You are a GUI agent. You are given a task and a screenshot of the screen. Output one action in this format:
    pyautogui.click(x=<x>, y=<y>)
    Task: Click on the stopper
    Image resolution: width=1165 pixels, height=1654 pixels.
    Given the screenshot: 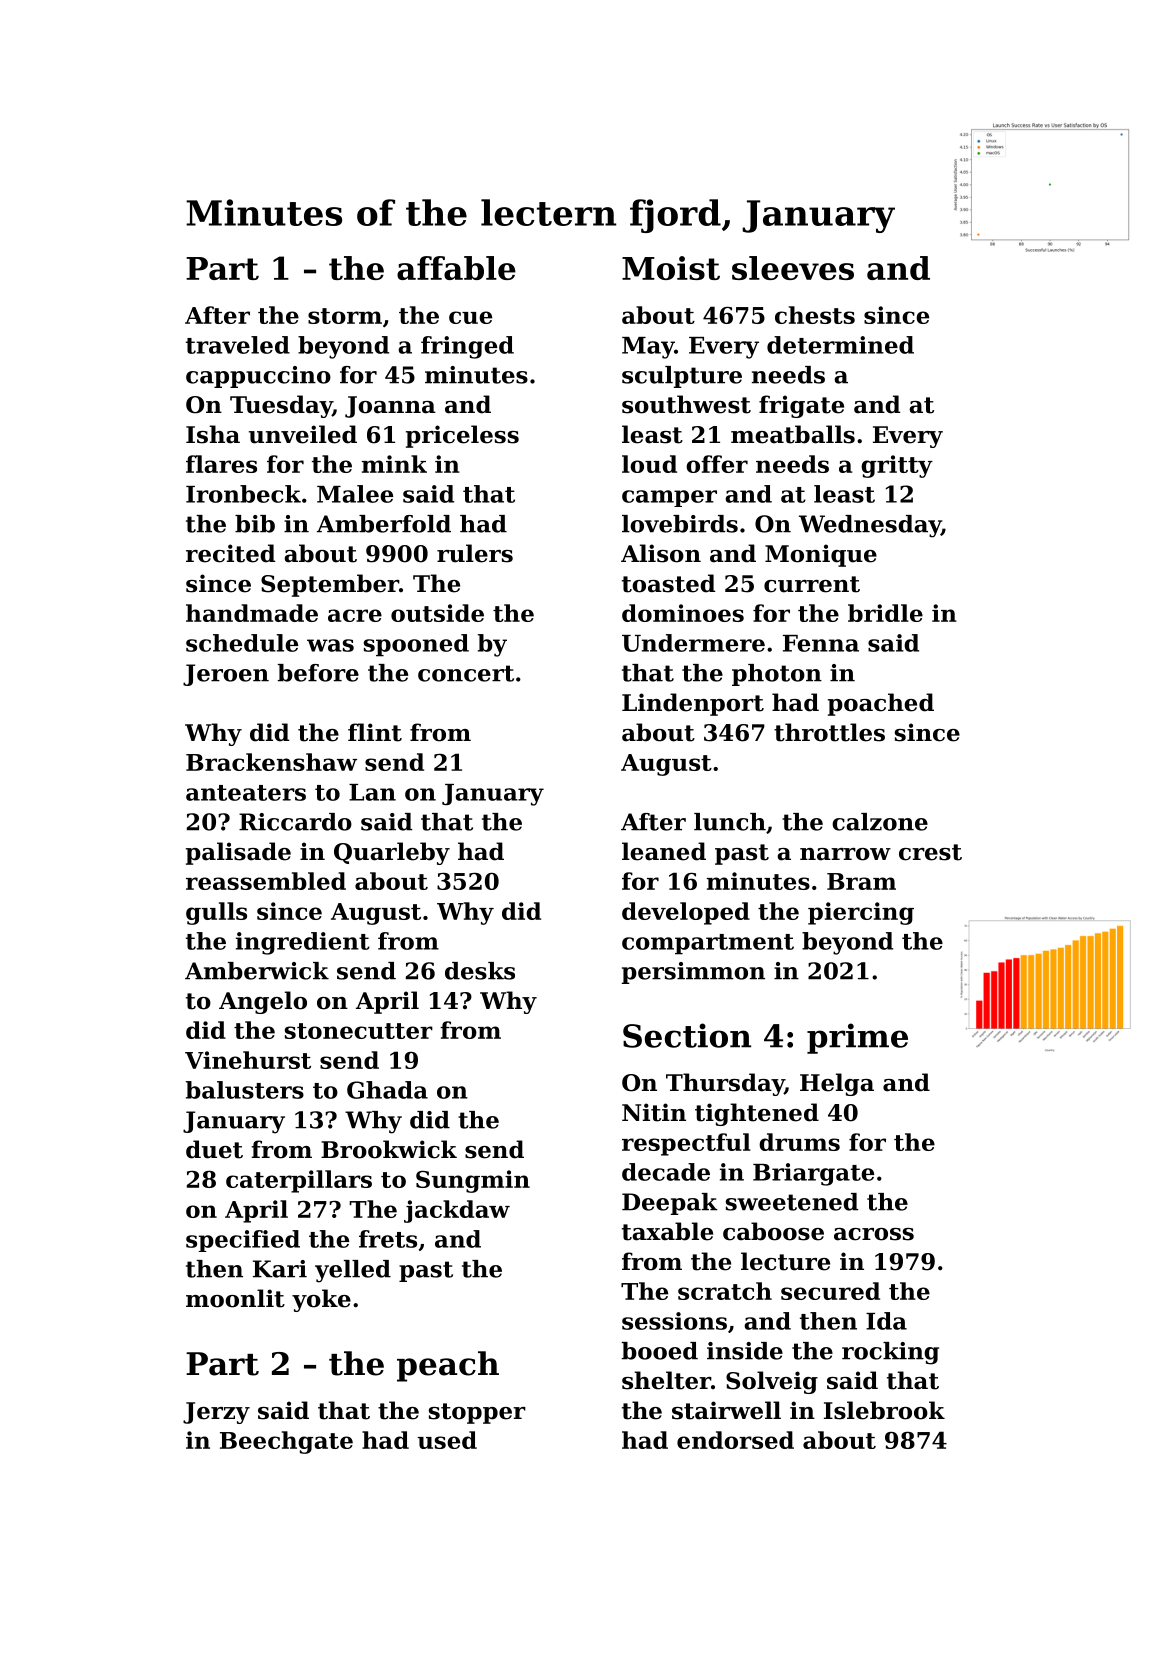 What is the action you would take?
    pyautogui.click(x=477, y=1413)
